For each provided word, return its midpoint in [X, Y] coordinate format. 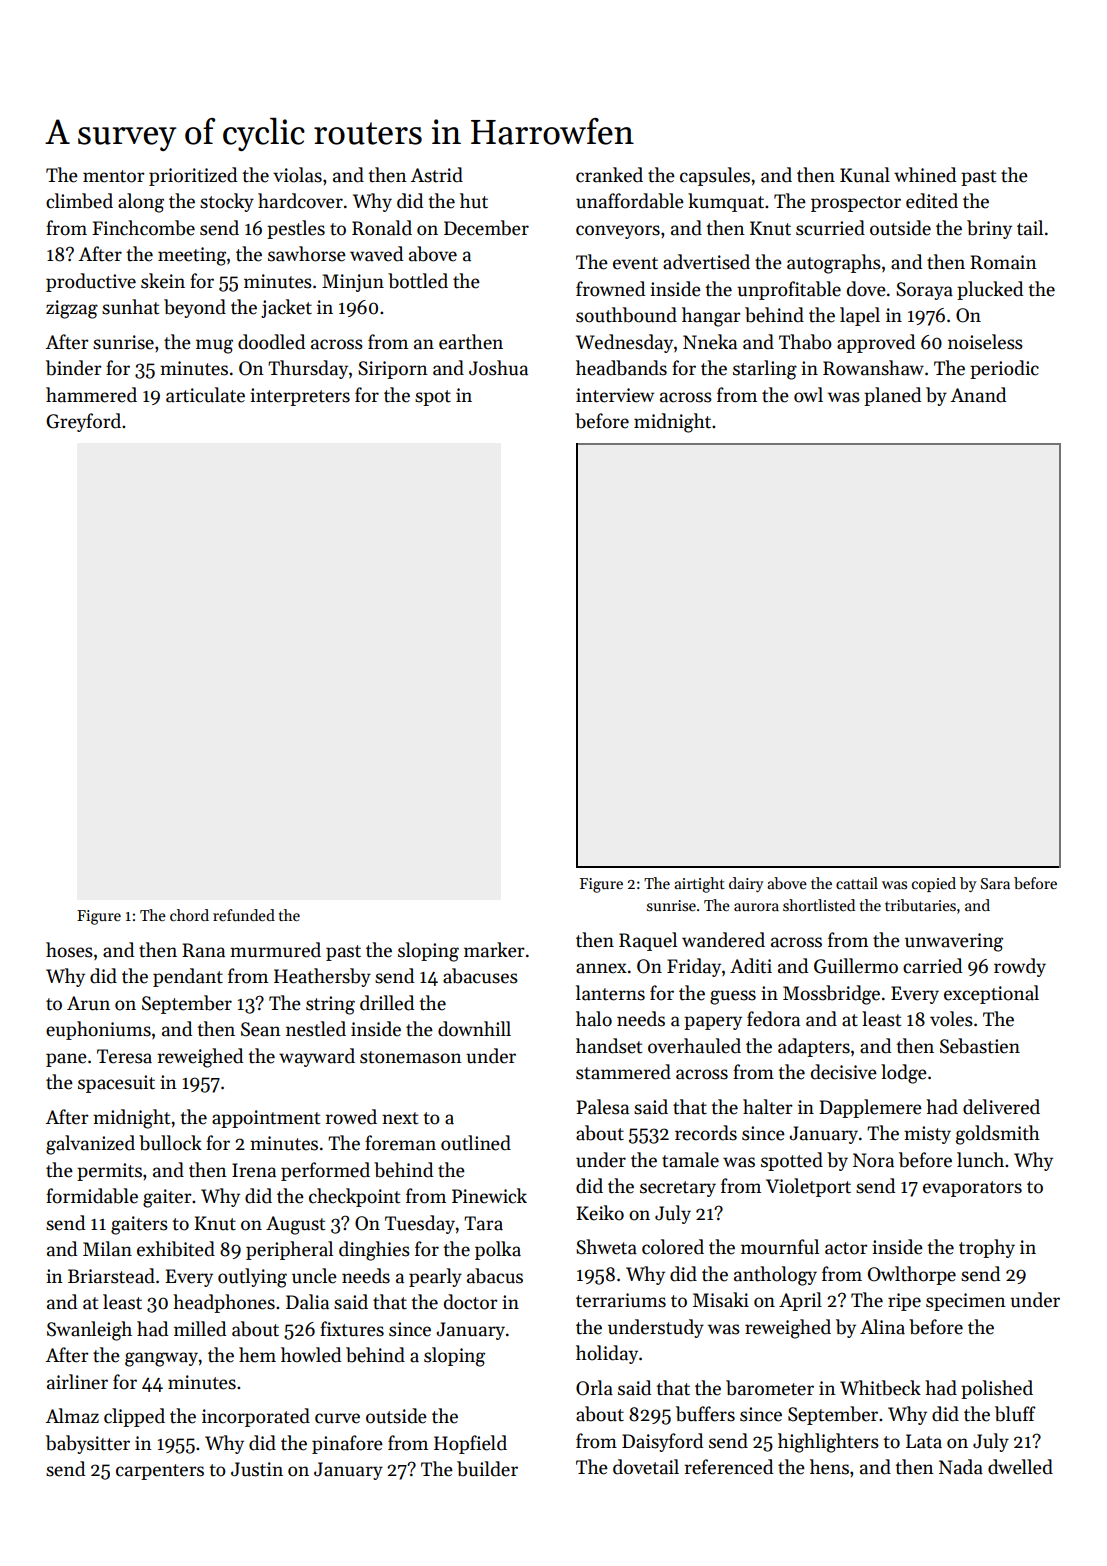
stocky [227, 202]
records [706, 1133]
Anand [978, 395]
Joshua [498, 368]
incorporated [256, 1417]
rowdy [1020, 967]
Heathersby [322, 977]
